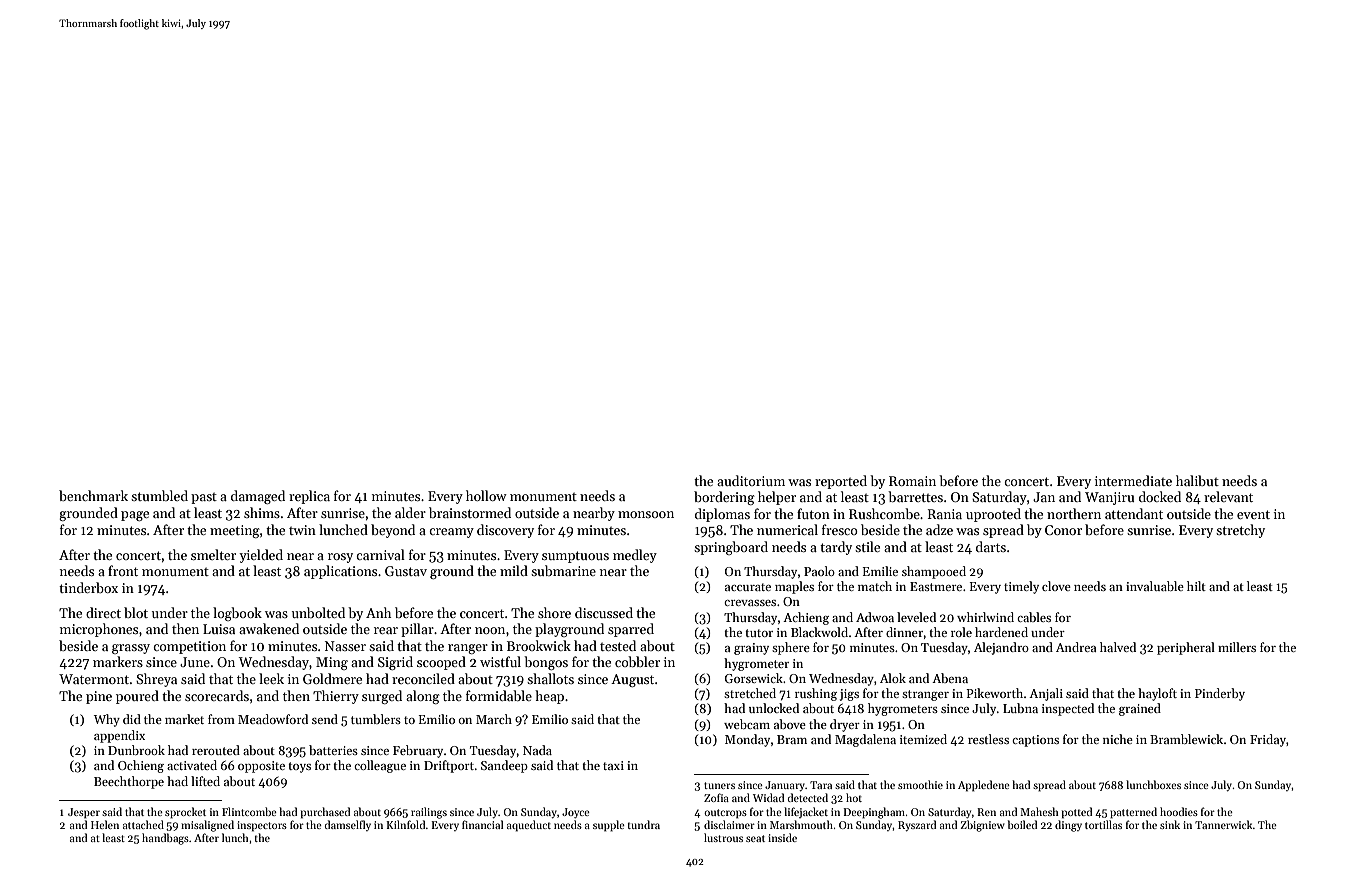 Image resolution: width=1372 pixels, height=887 pixels. I want to click on cobbler, so click(637, 661).
